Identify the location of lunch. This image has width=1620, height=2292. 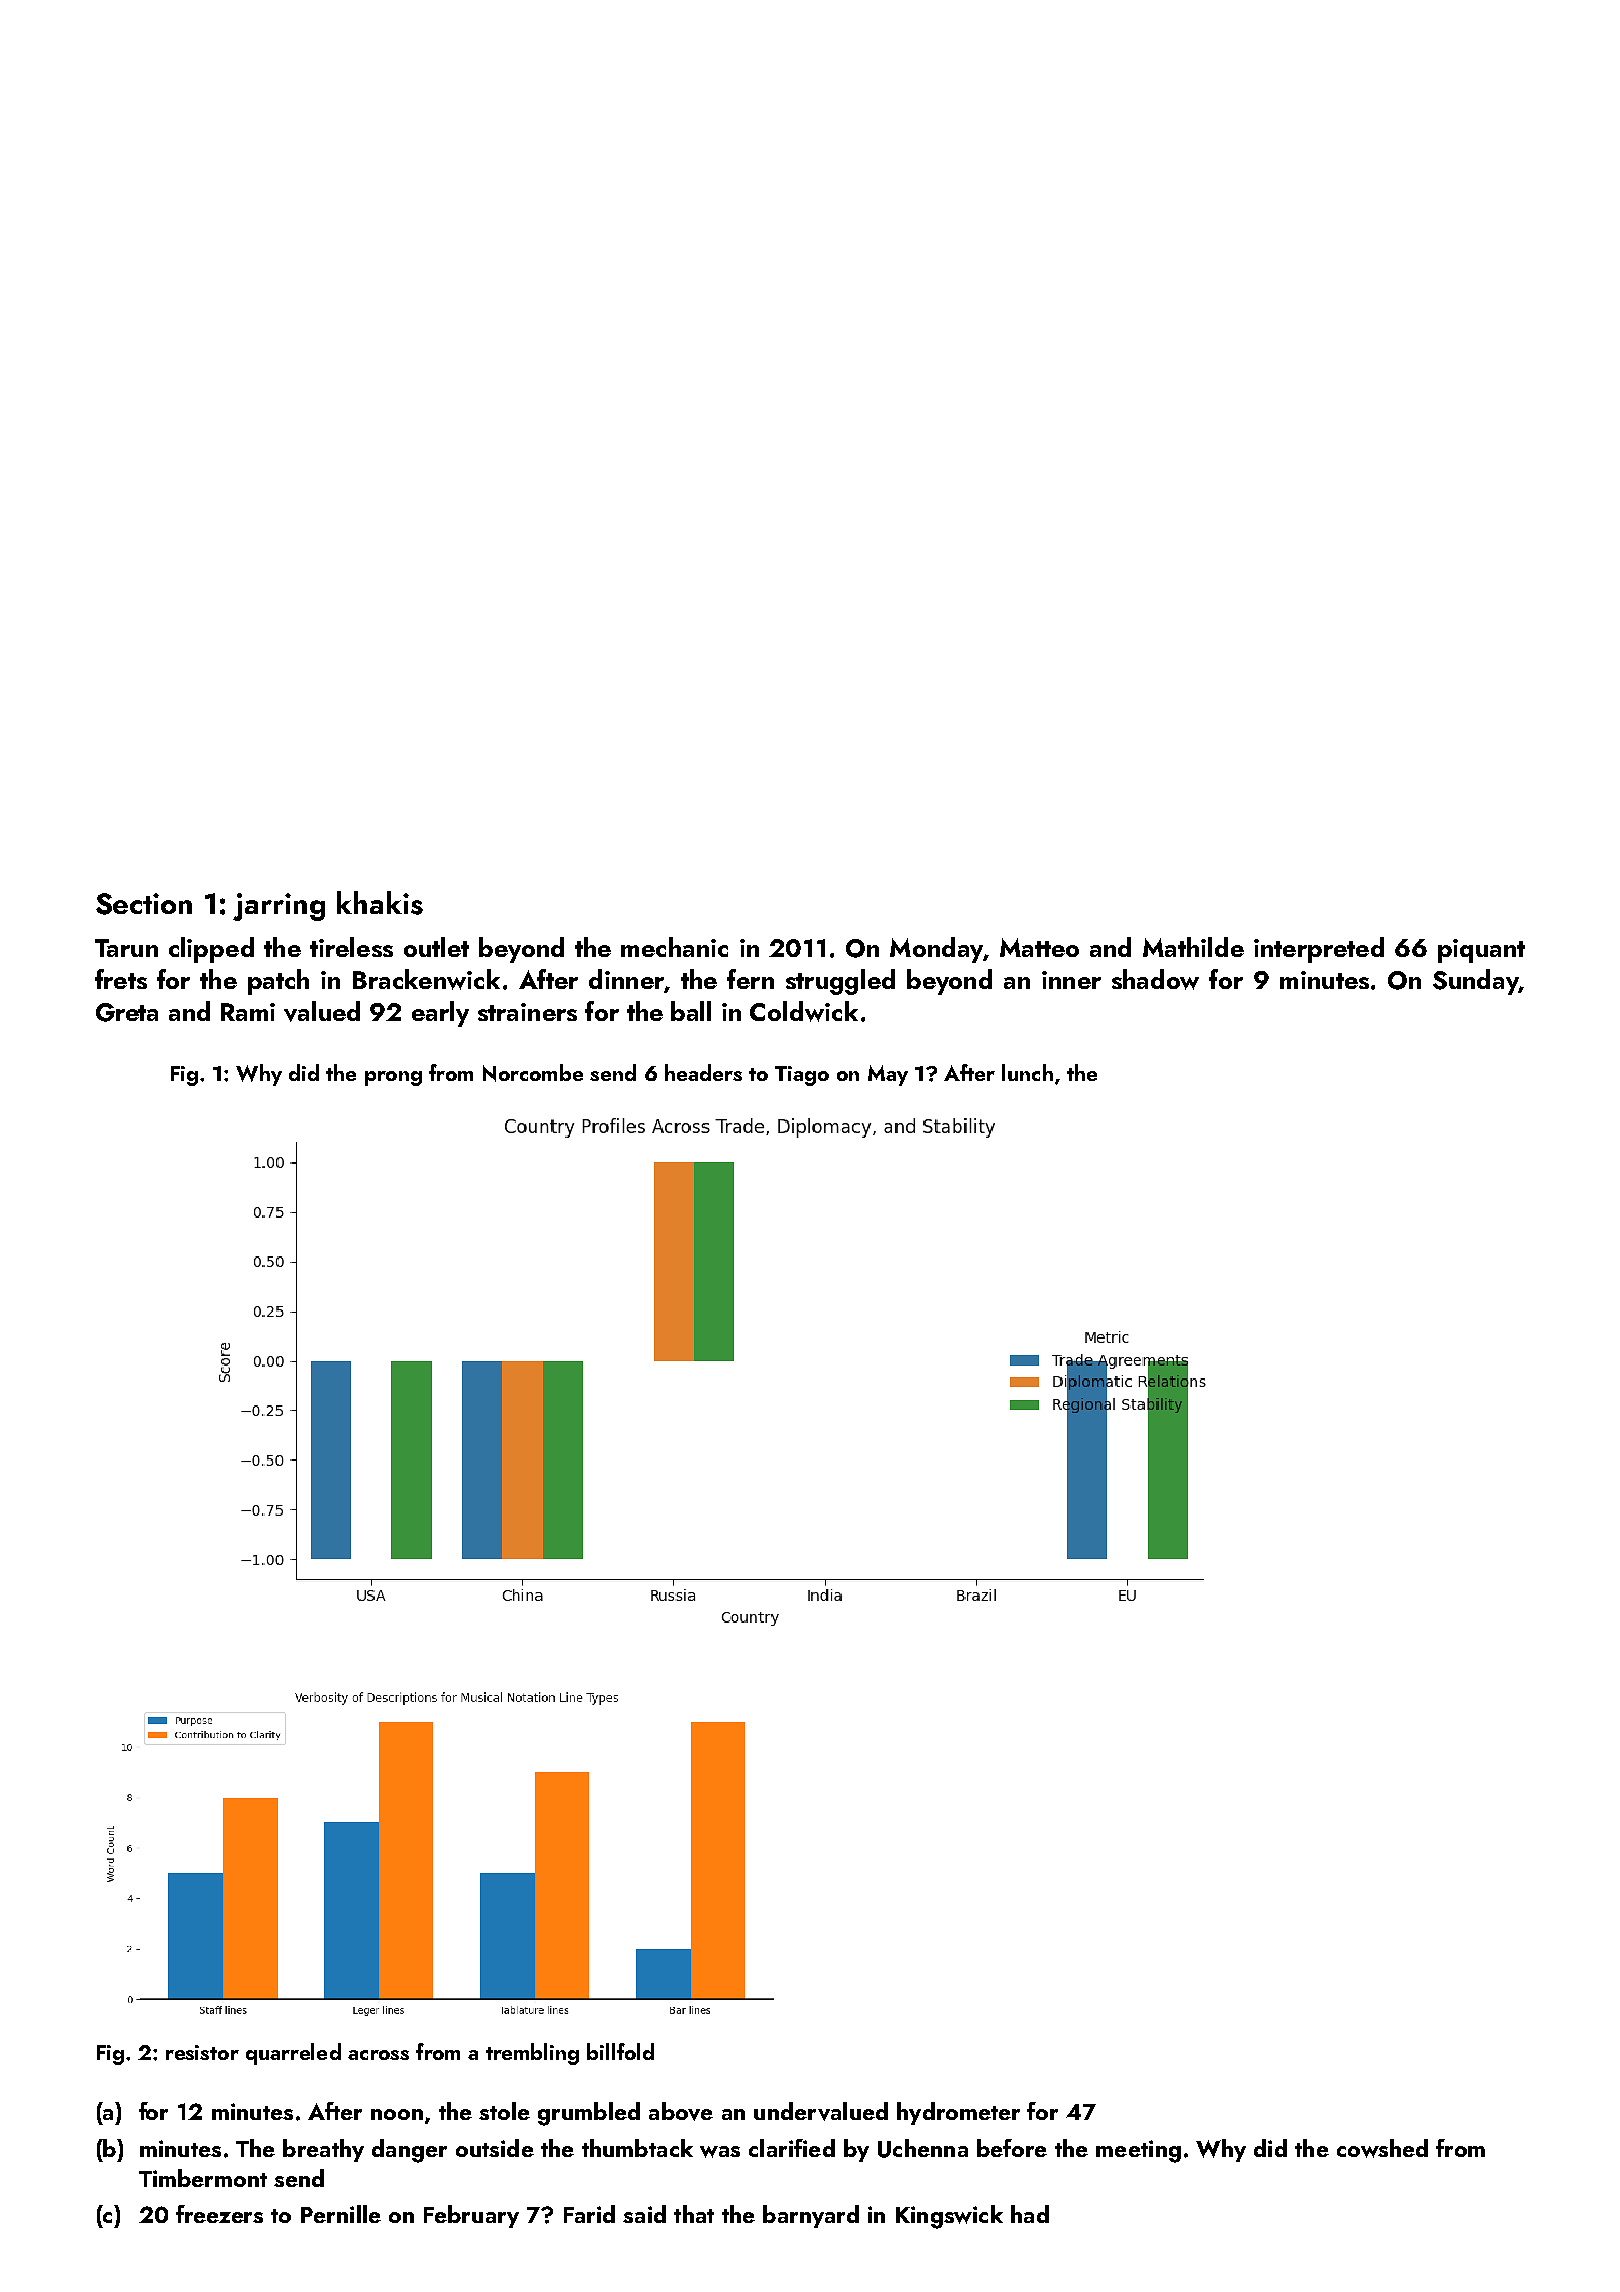
(1027, 1072).
